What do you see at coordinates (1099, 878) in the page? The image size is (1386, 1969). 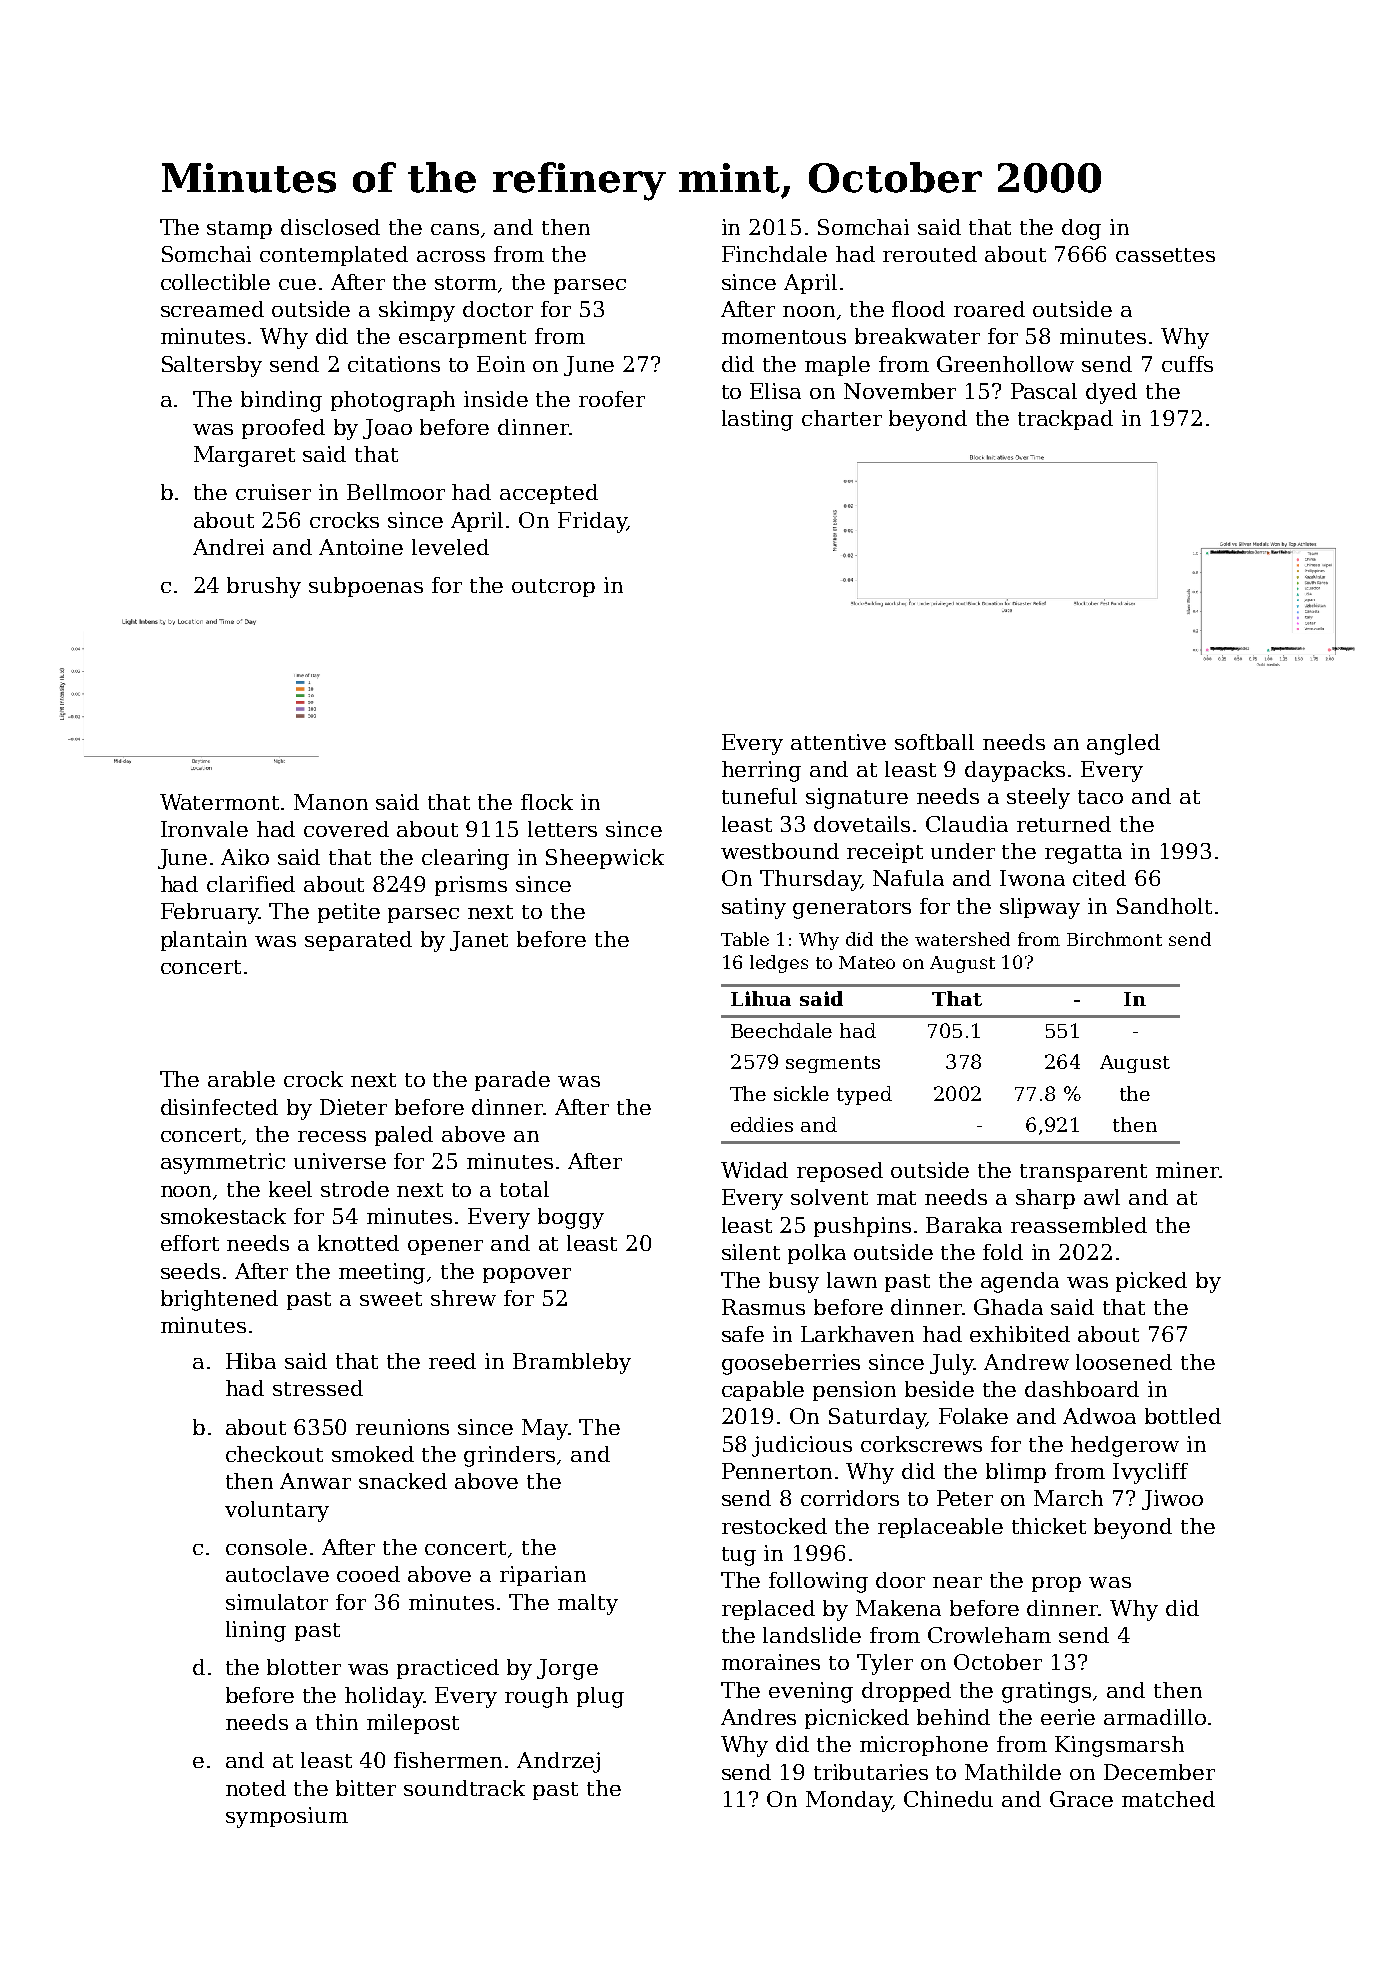 I see `cited` at bounding box center [1099, 878].
